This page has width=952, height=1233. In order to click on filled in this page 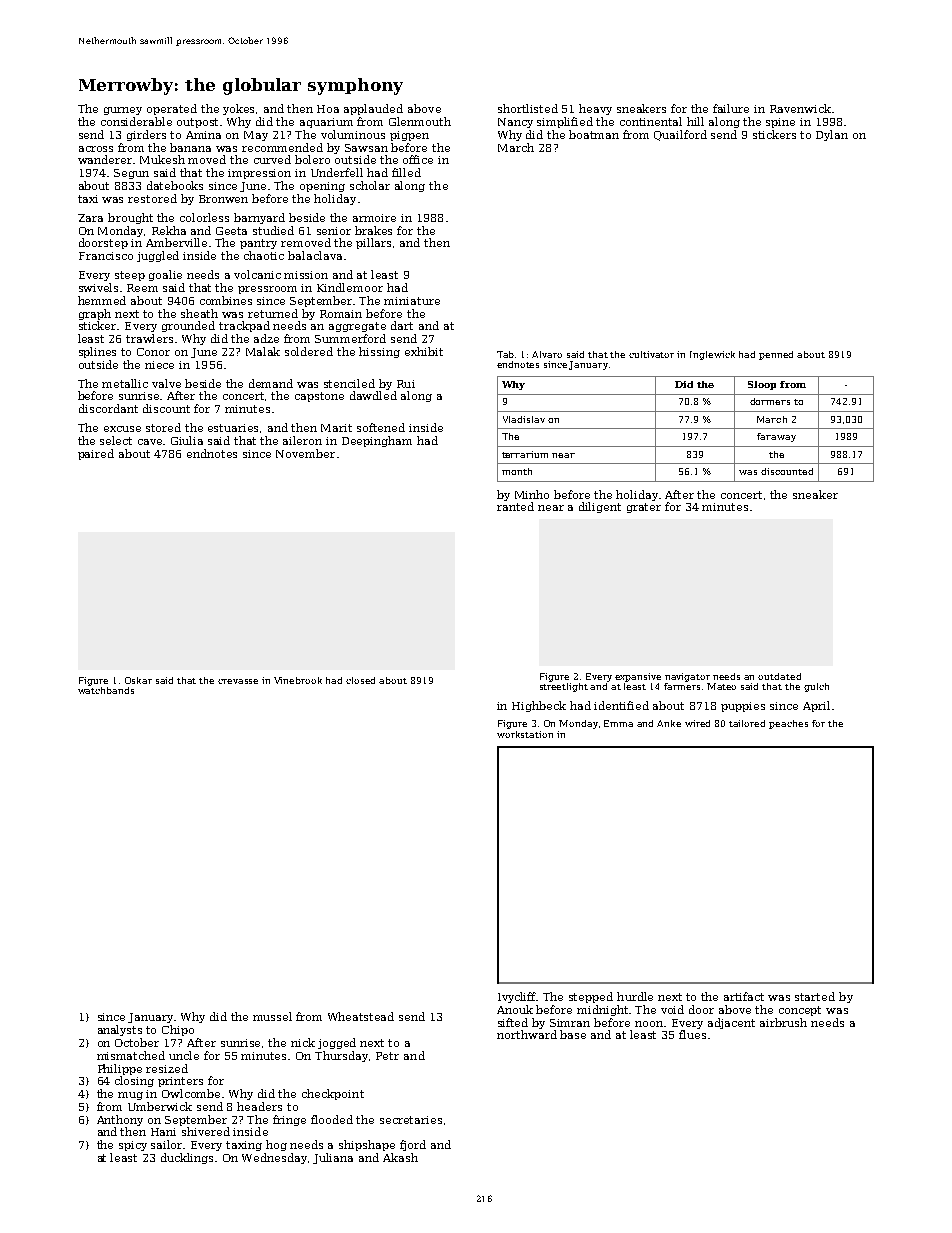, I will do `click(406, 172)`.
